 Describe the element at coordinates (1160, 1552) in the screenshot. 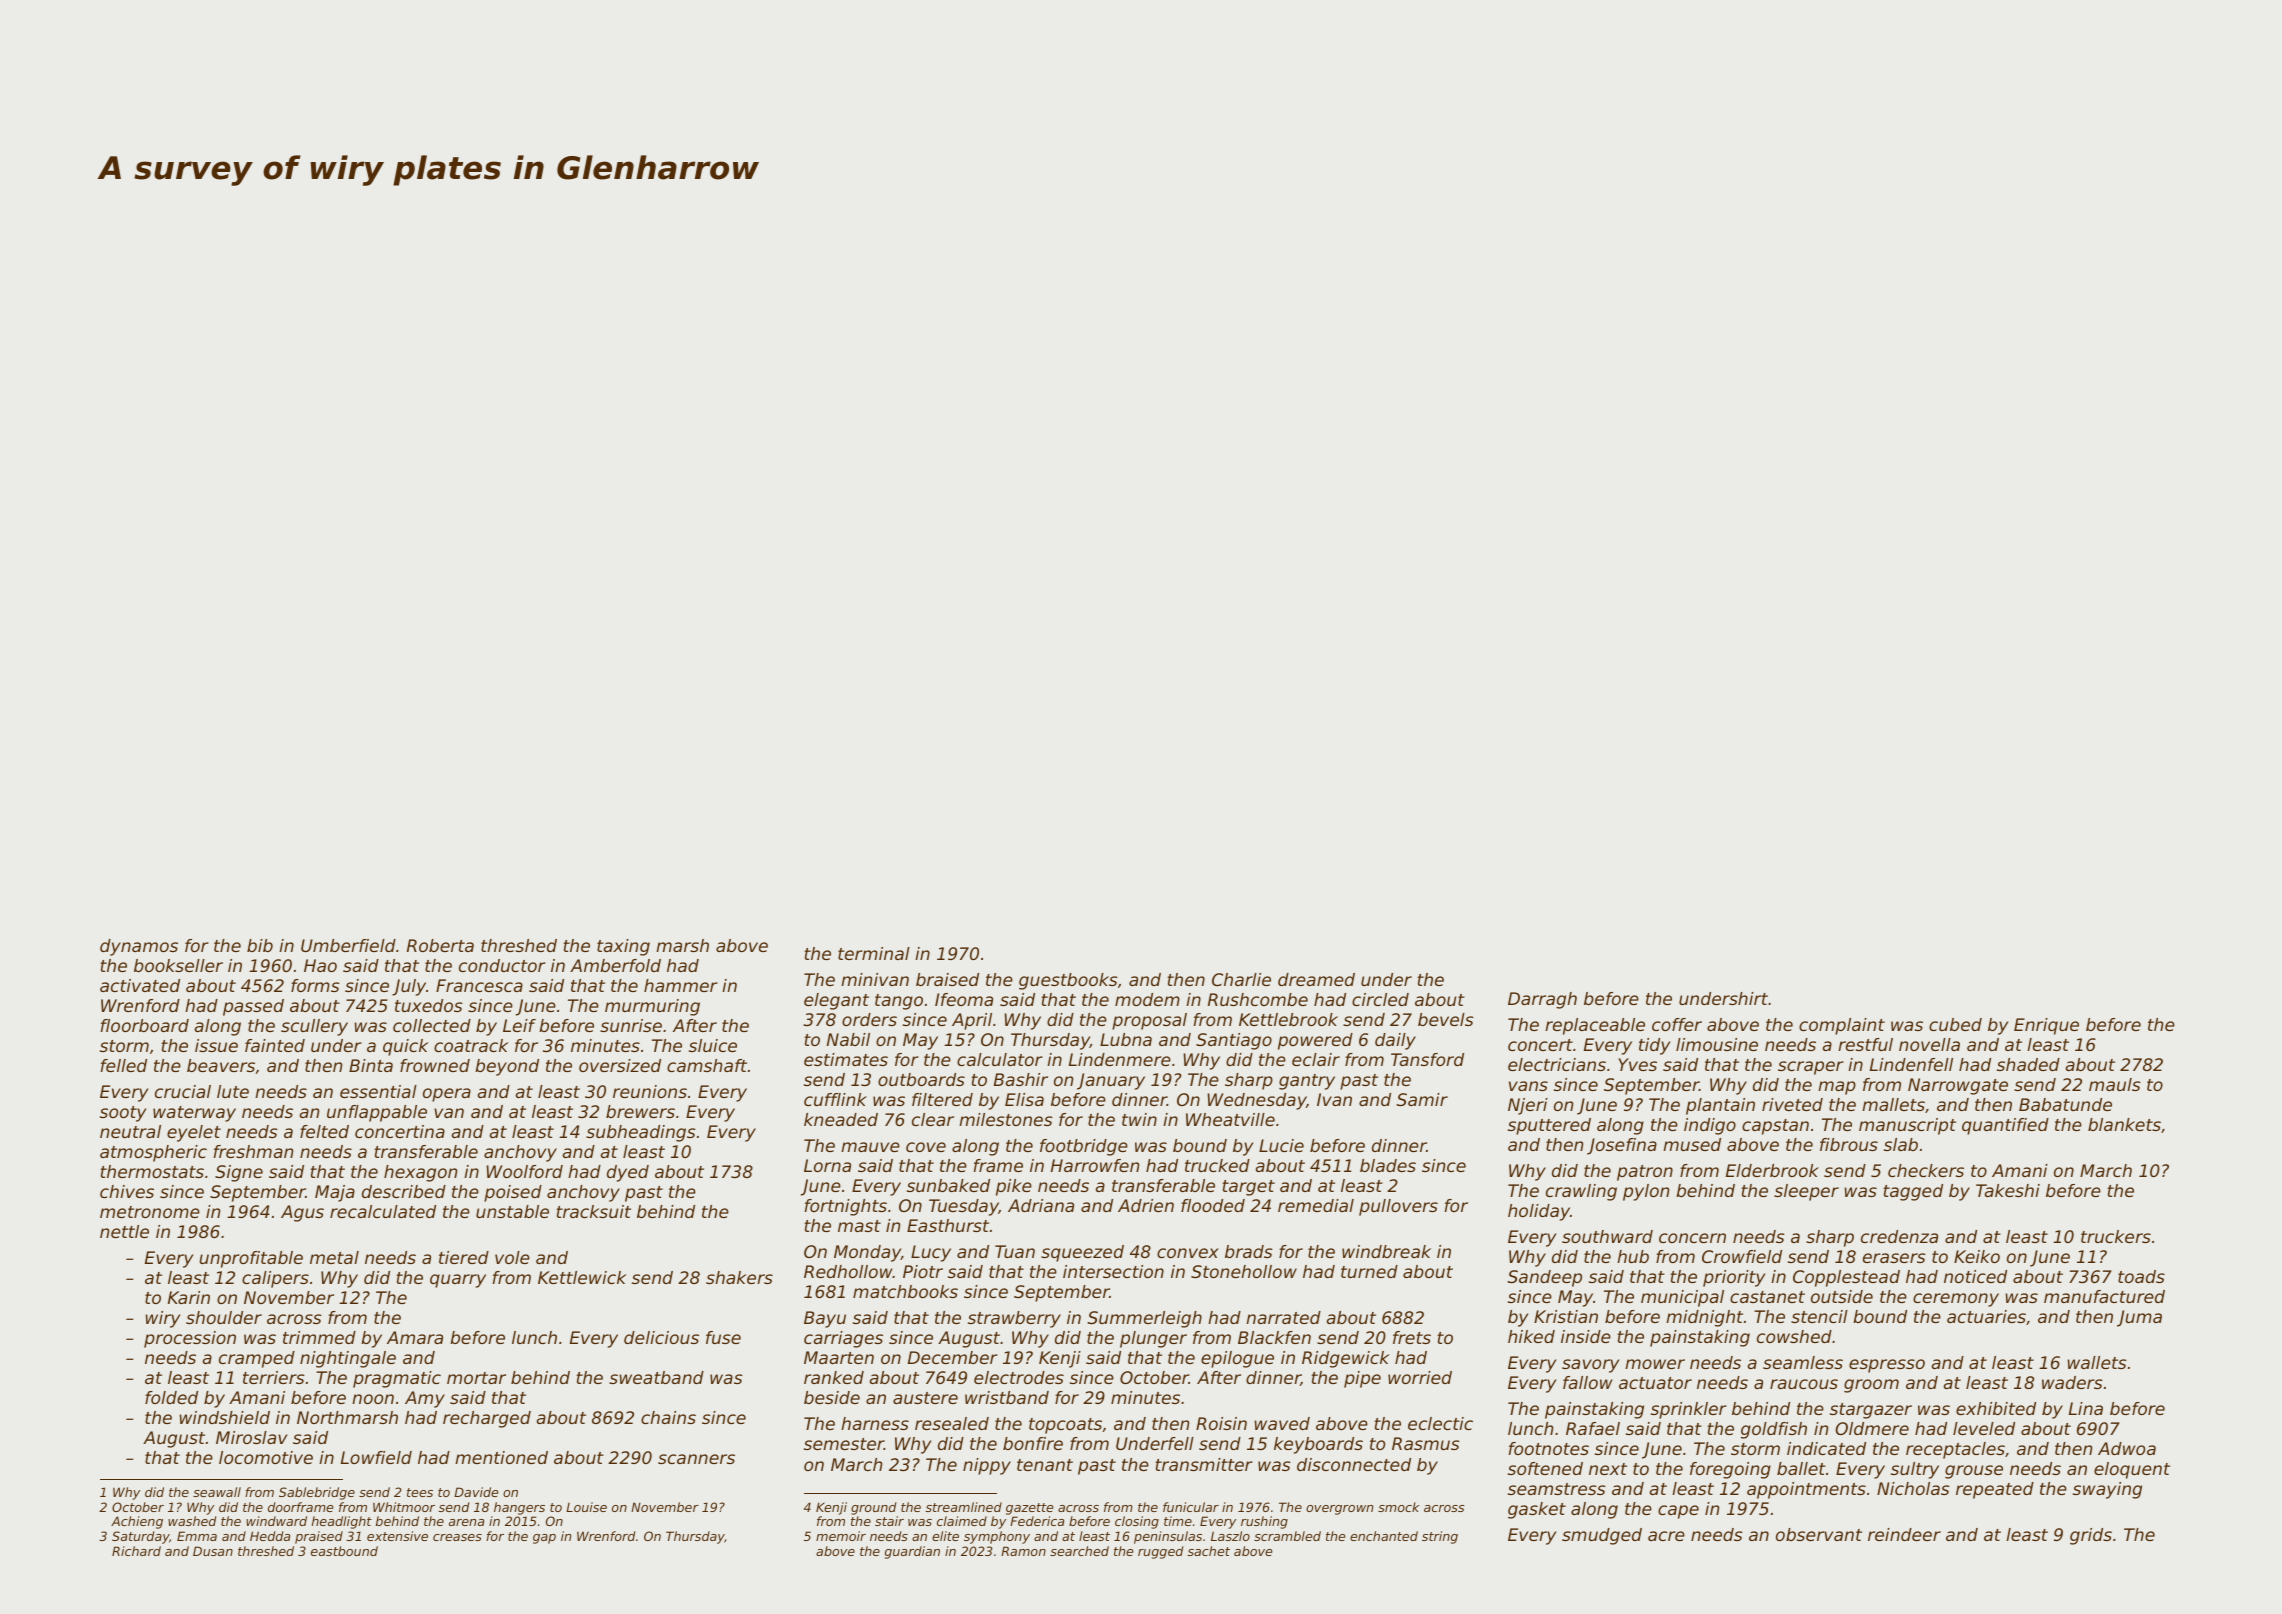

I see `rugged` at that location.
